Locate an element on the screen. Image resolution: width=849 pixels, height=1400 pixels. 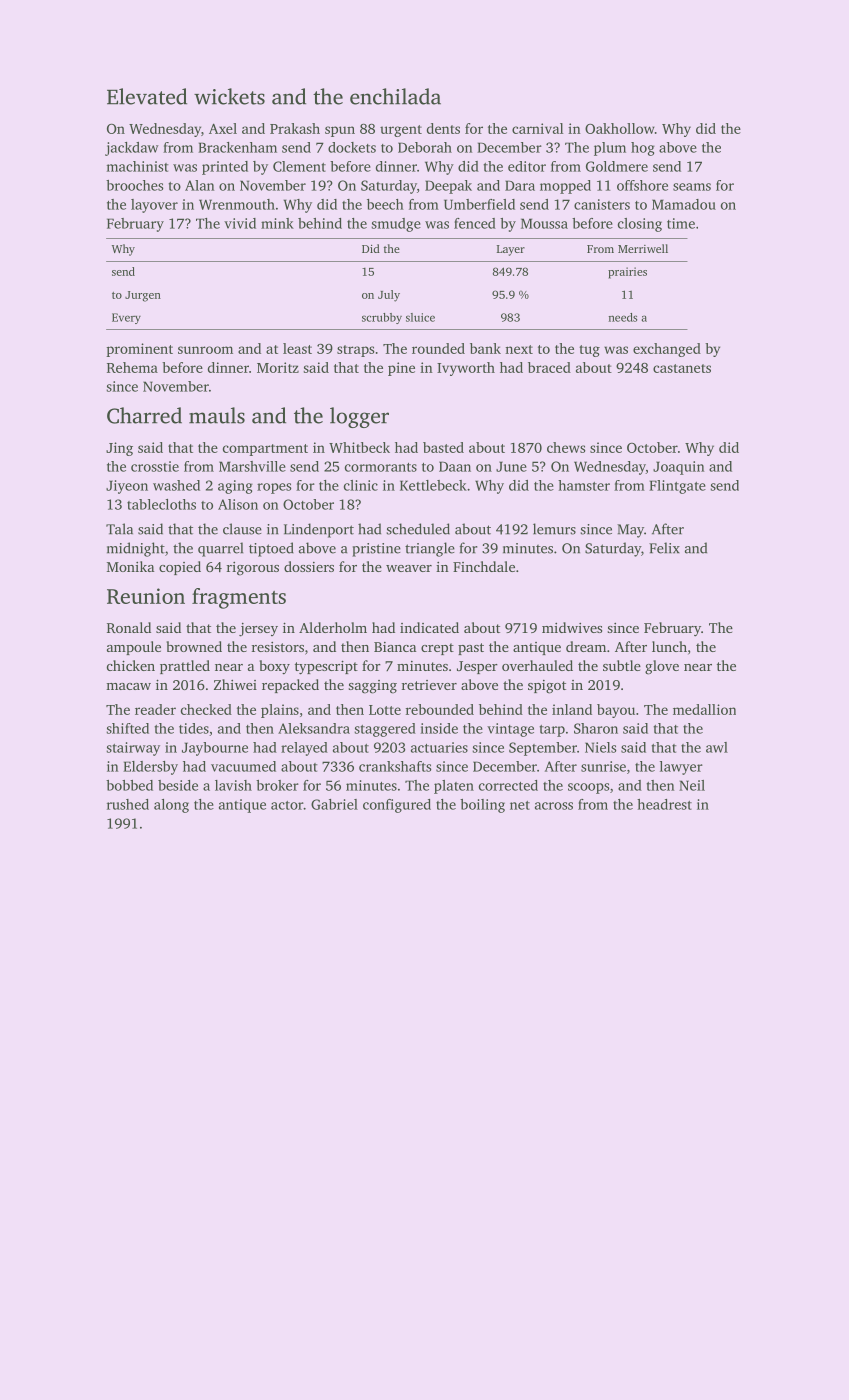
jackdaw is located at coordinates (132, 149).
